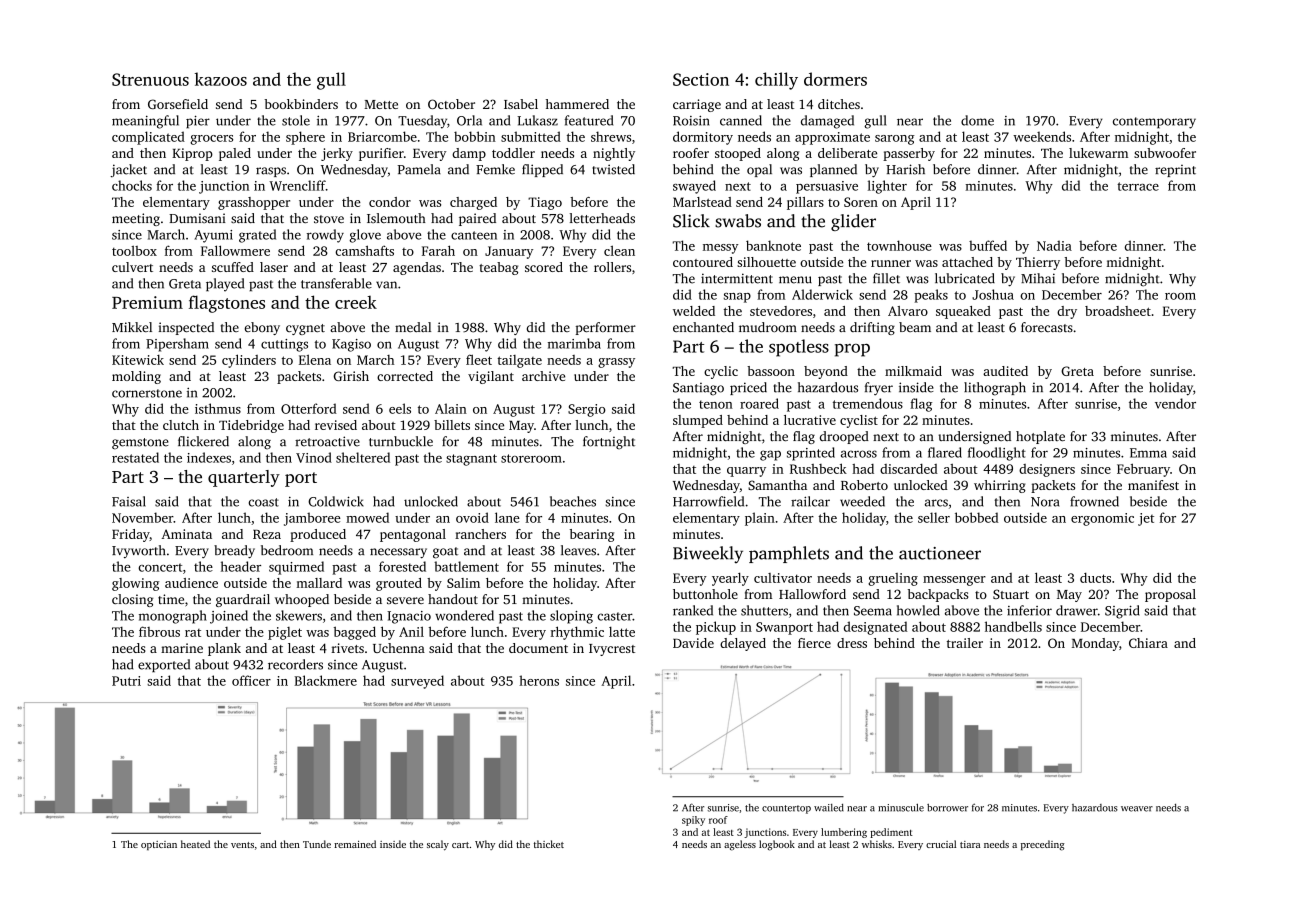 Image resolution: width=1308 pixels, height=924 pixels. Describe the element at coordinates (694, 311) in the screenshot. I see `welded` at that location.
